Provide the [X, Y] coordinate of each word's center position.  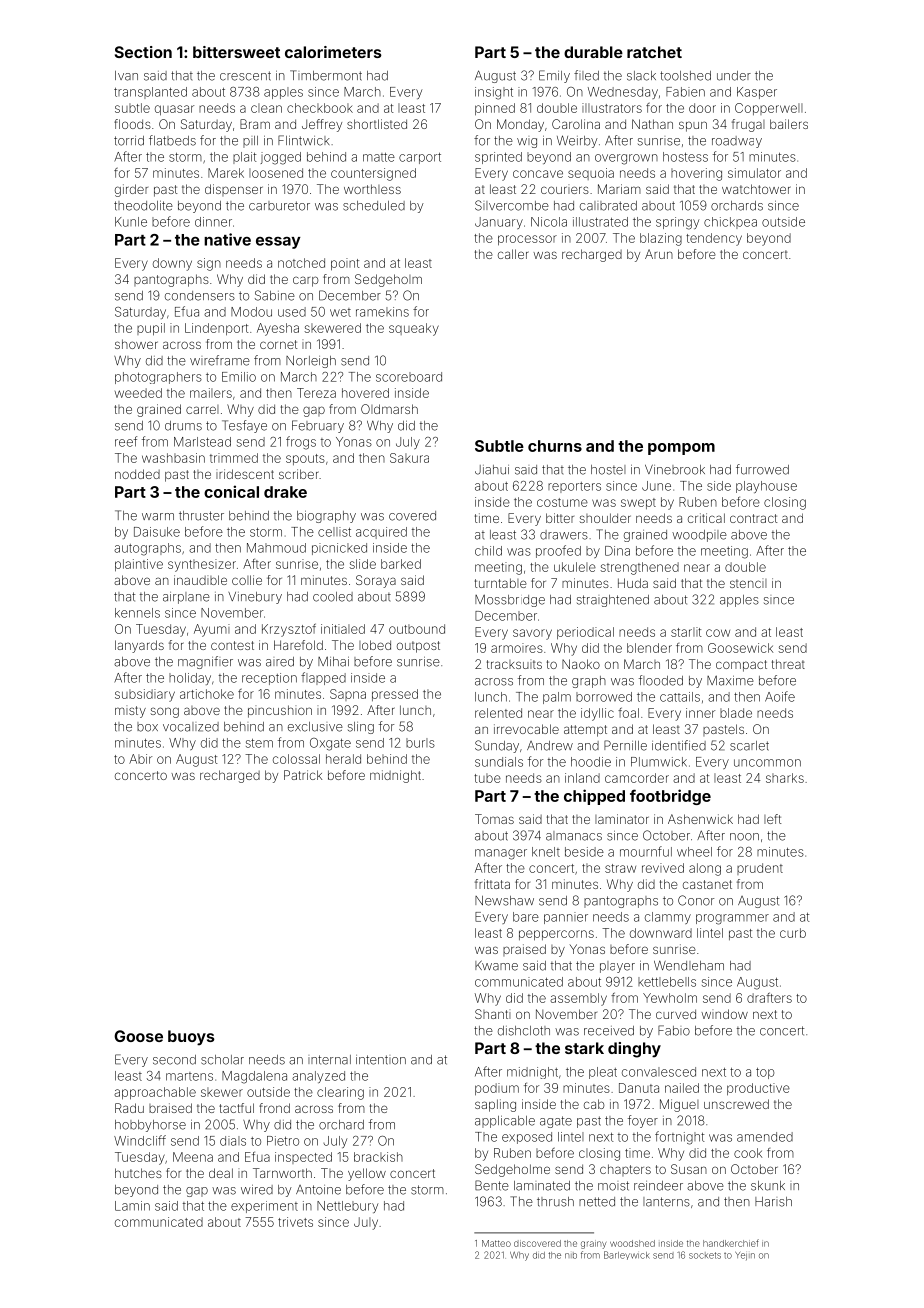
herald [343, 759]
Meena [193, 1157]
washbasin [173, 458]
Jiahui [492, 470]
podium [497, 1089]
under [734, 76]
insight [494, 93]
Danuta [639, 1088]
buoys [191, 1038]
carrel [202, 409]
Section [143, 52]
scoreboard [409, 377]
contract [753, 518]
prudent [760, 869]
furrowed [762, 469]
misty [130, 711]
